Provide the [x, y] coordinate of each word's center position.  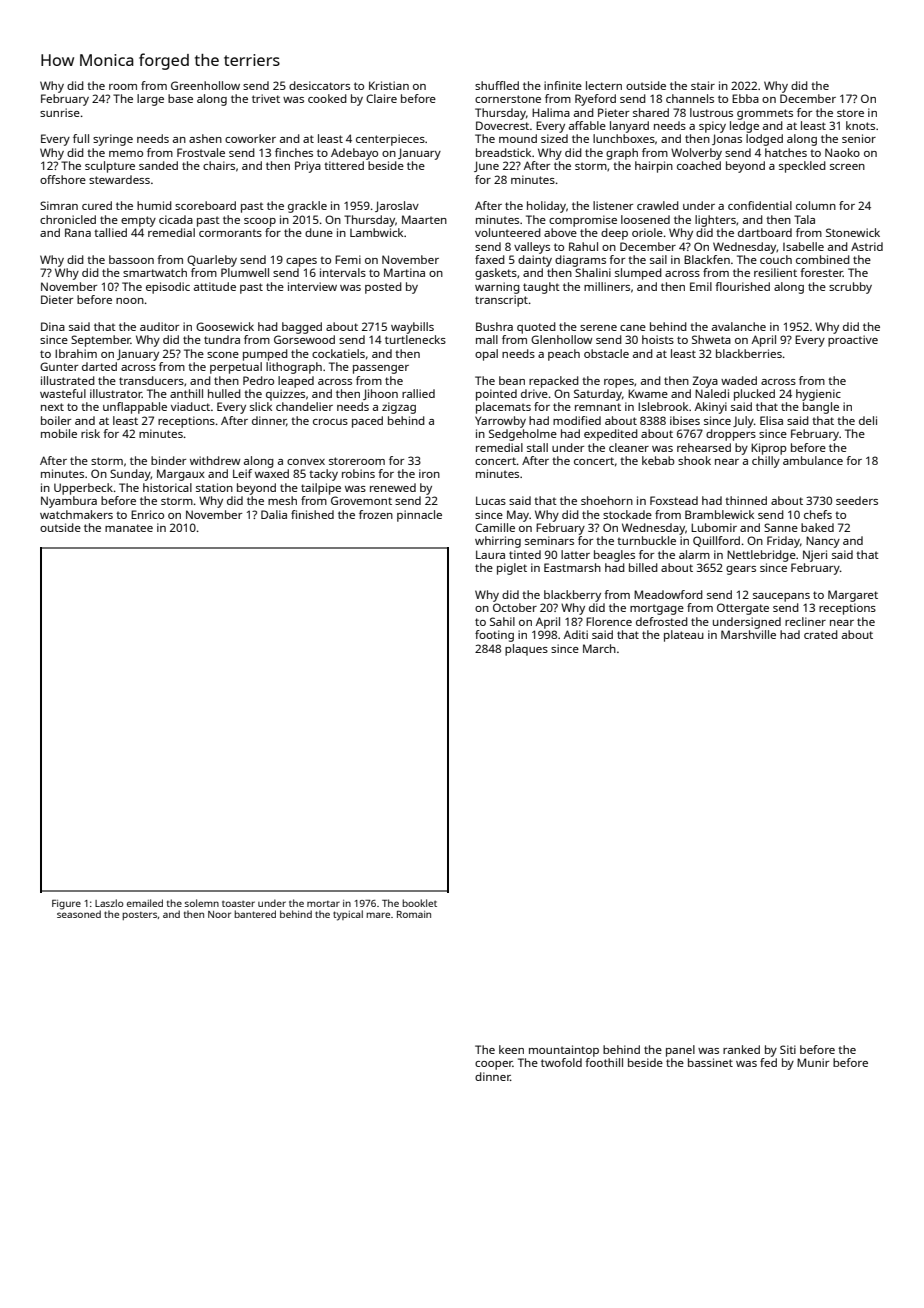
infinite [563, 85]
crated [821, 634]
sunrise [60, 112]
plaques [526, 650]
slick [261, 406]
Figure [66, 905]
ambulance [813, 460]
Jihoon [380, 394]
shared [651, 112]
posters [139, 916]
